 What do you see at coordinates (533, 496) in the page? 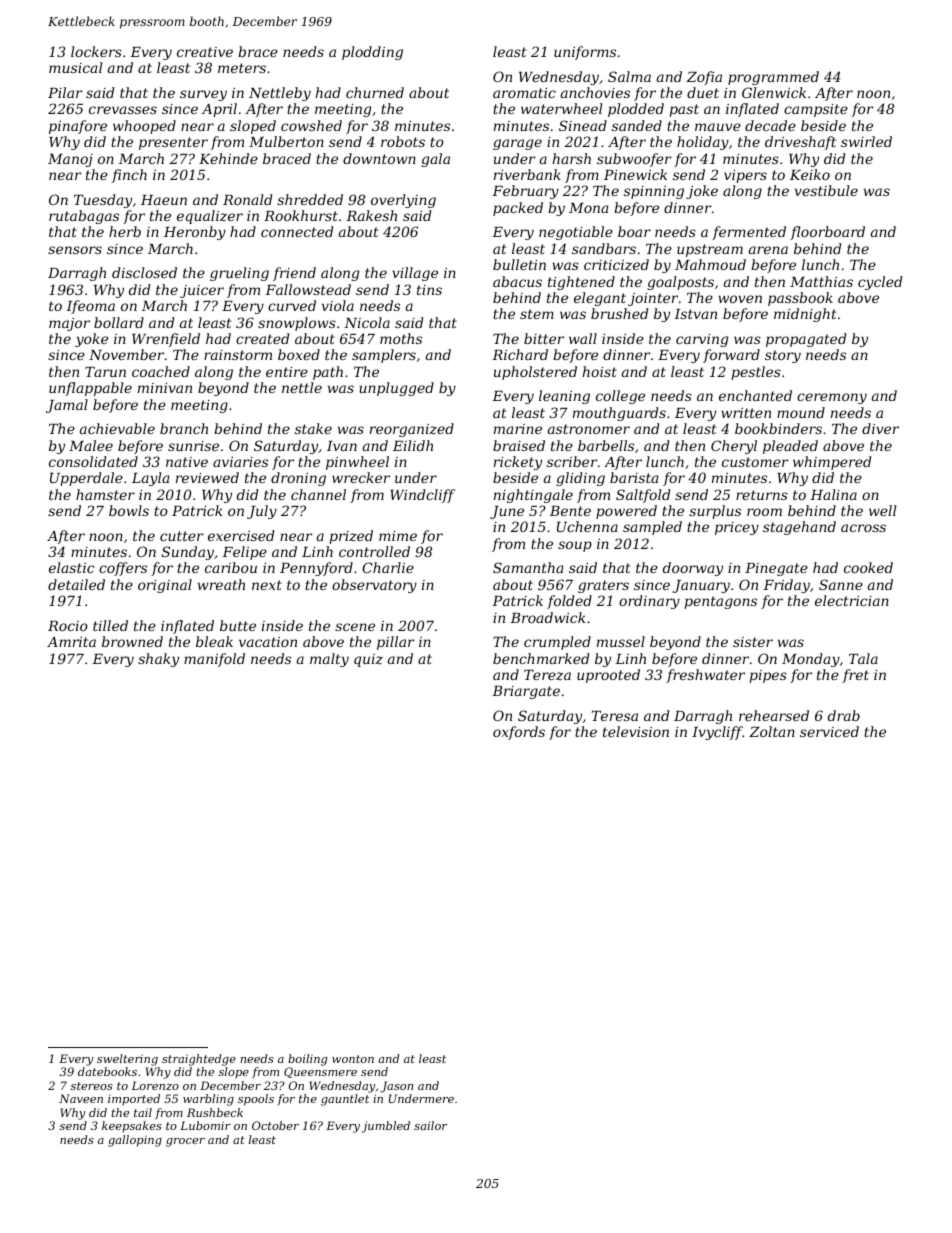
I see `nightingale` at bounding box center [533, 496].
